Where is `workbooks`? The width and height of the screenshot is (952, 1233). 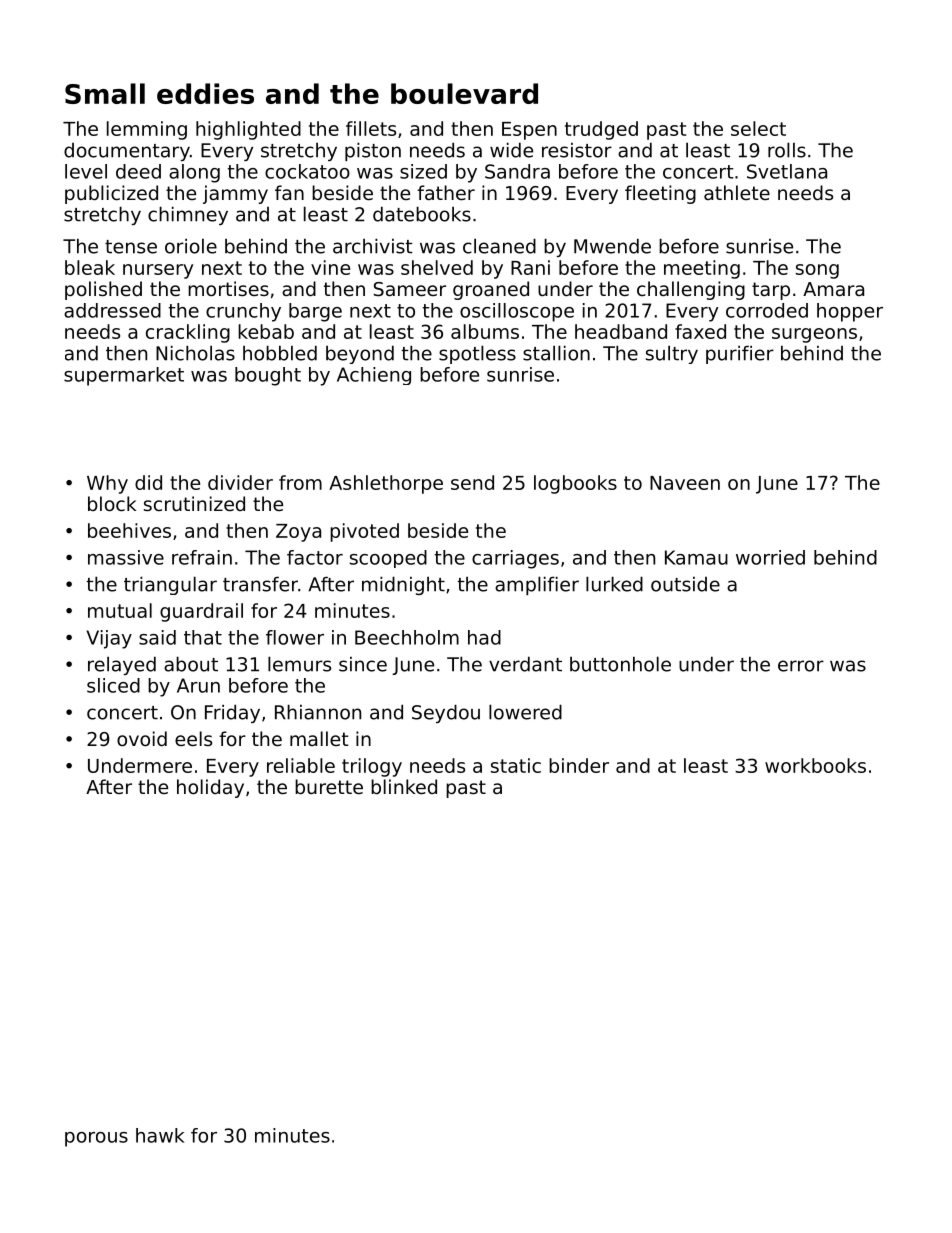 workbooks is located at coordinates (815, 765).
